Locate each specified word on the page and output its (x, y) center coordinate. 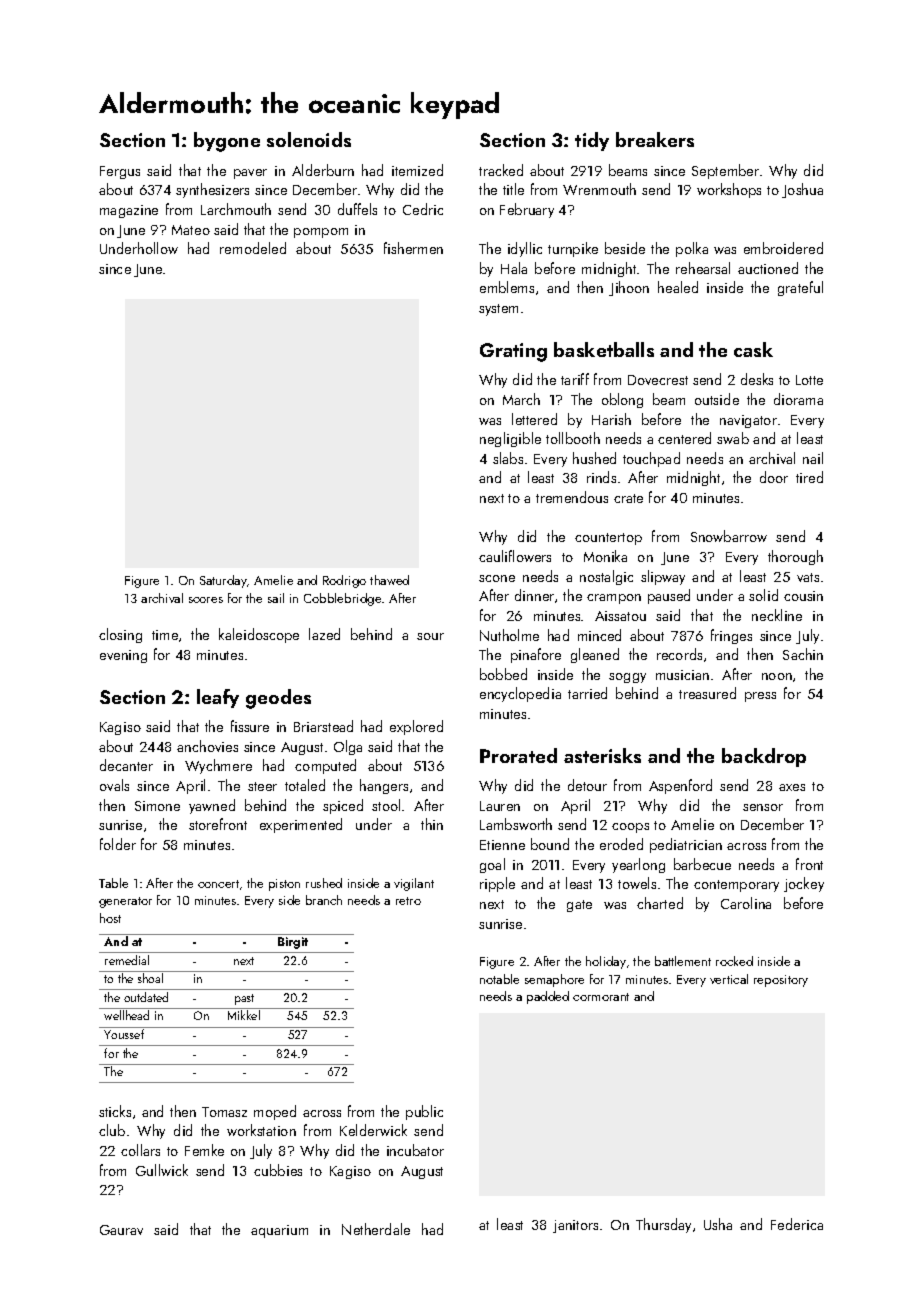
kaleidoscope (259, 635)
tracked (501, 170)
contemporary (736, 886)
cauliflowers (515, 556)
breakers (655, 139)
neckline (777, 615)
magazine (129, 211)
